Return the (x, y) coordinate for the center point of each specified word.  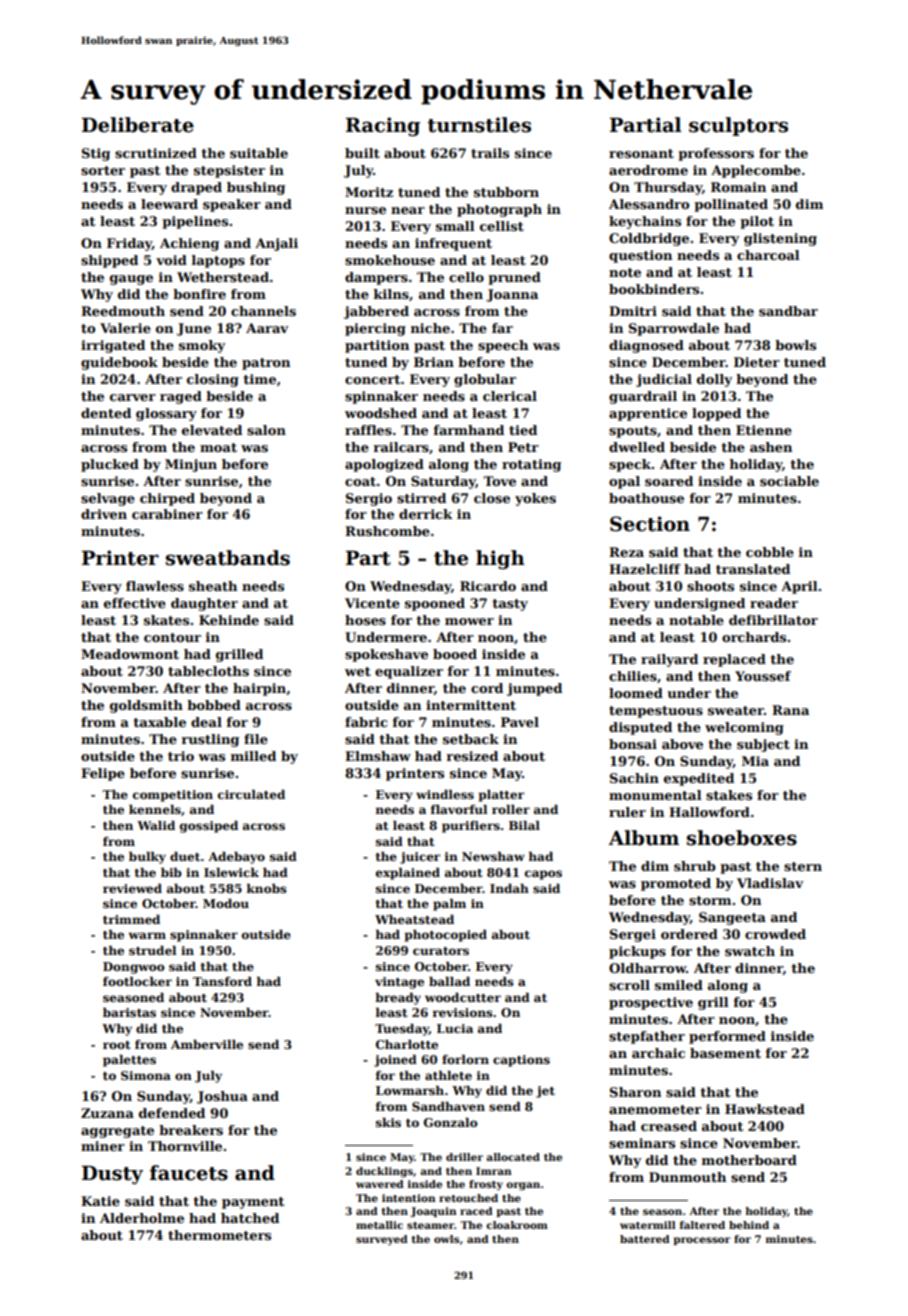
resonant (641, 153)
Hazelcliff (645, 569)
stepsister (229, 171)
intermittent (471, 705)
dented (106, 413)
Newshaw (493, 856)
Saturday (443, 482)
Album (644, 838)
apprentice (648, 414)
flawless (155, 586)
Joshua (222, 1097)
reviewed (132, 888)
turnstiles (479, 125)
